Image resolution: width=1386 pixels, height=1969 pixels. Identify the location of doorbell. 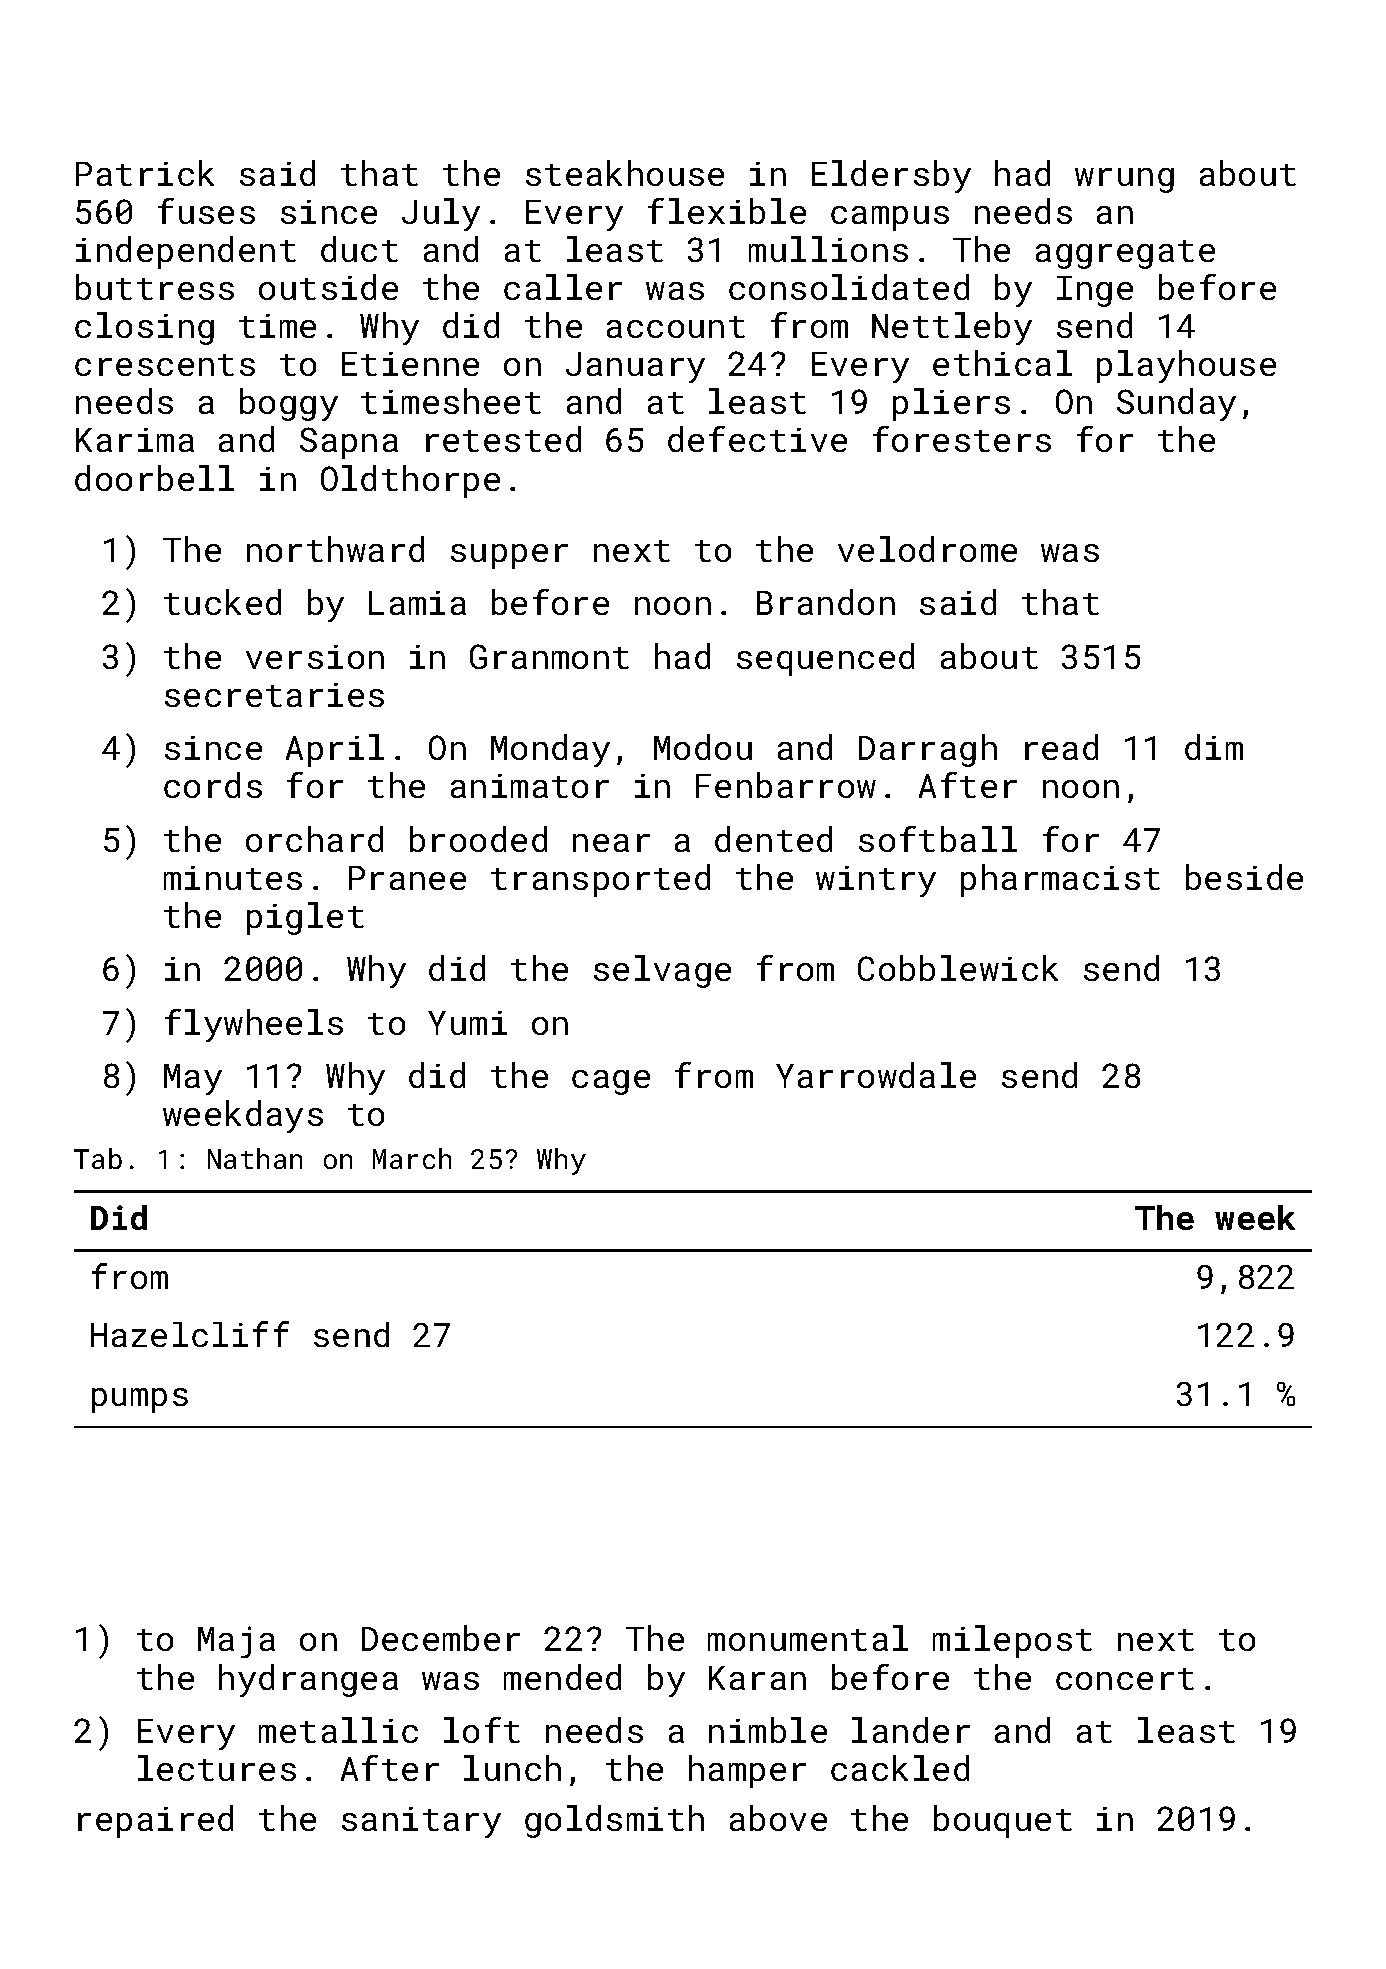
(154, 478).
